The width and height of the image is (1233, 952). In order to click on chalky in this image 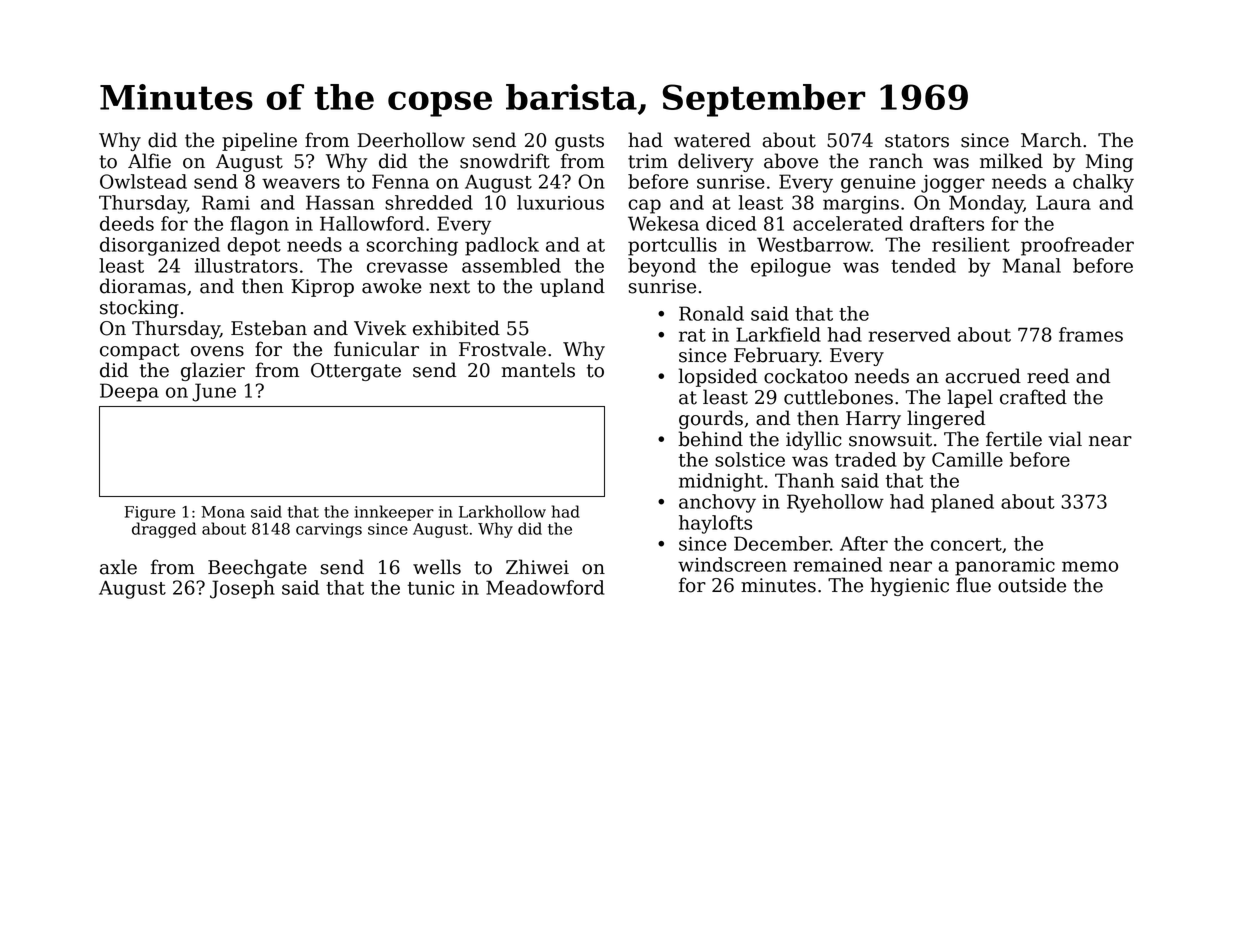, I will do `click(1103, 183)`.
